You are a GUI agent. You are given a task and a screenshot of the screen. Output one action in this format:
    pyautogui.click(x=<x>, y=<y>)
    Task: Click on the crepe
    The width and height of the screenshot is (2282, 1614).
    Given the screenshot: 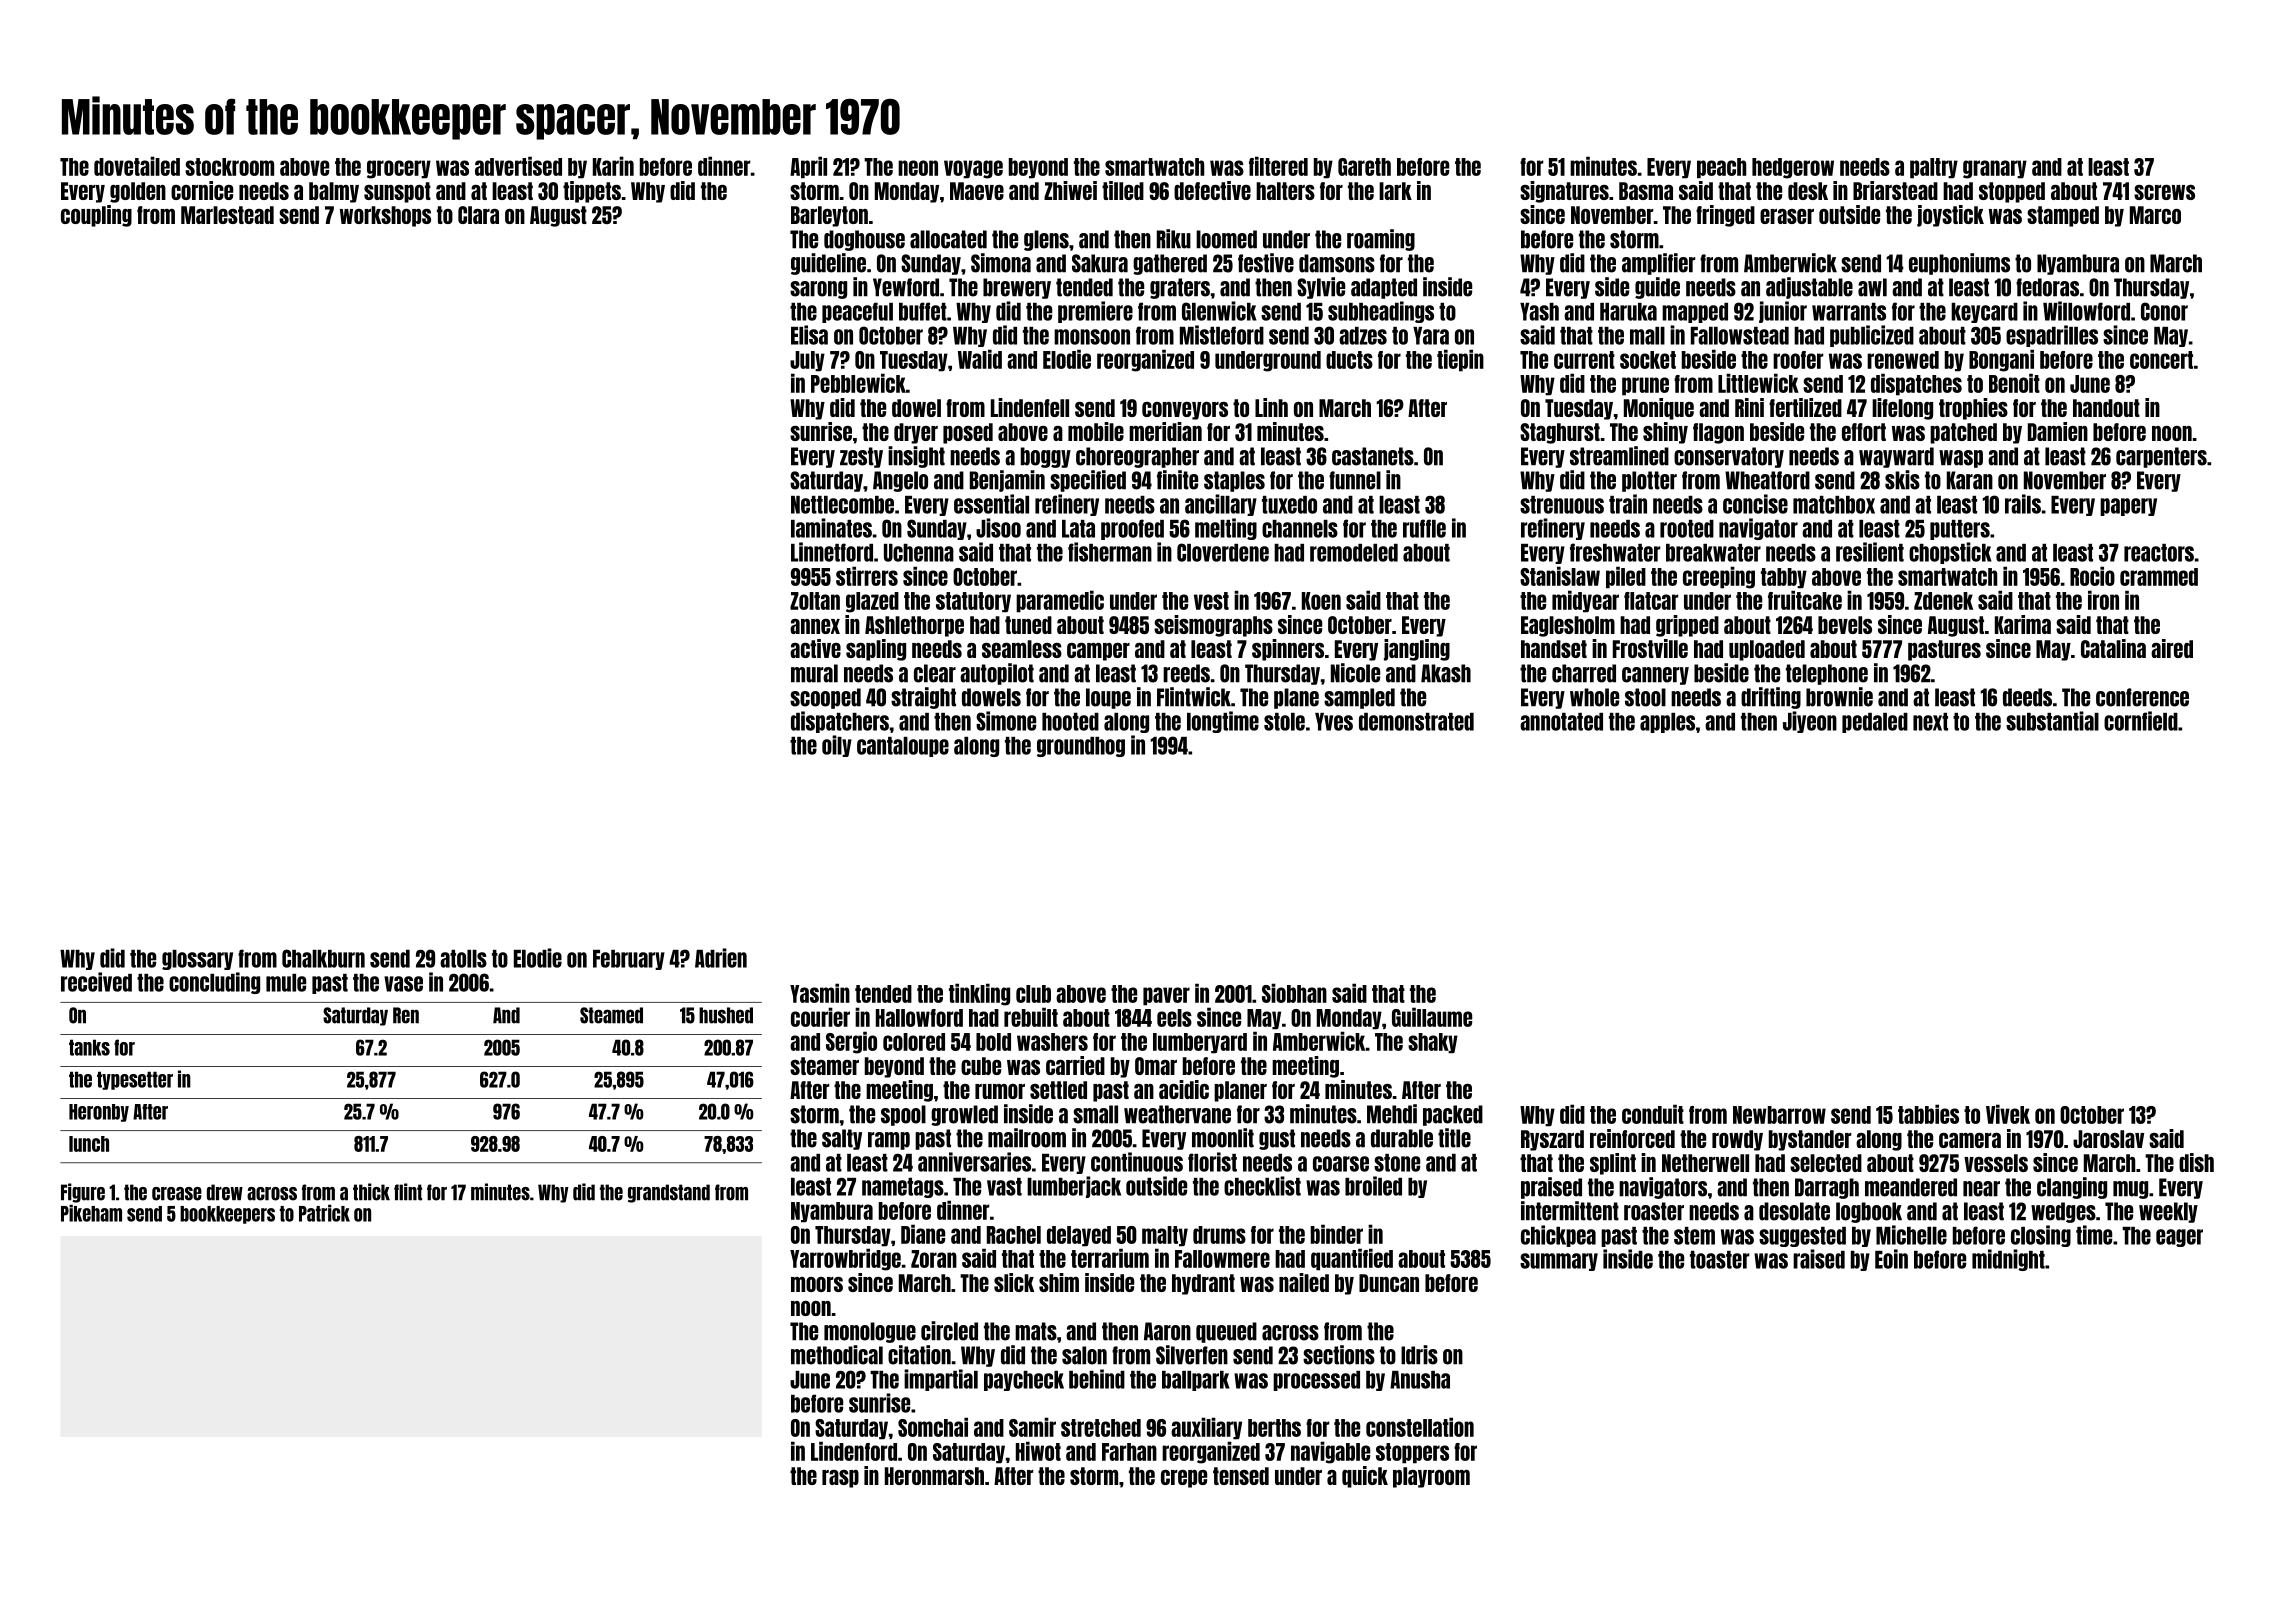 What is the action you would take?
    pyautogui.click(x=1184, y=1479)
